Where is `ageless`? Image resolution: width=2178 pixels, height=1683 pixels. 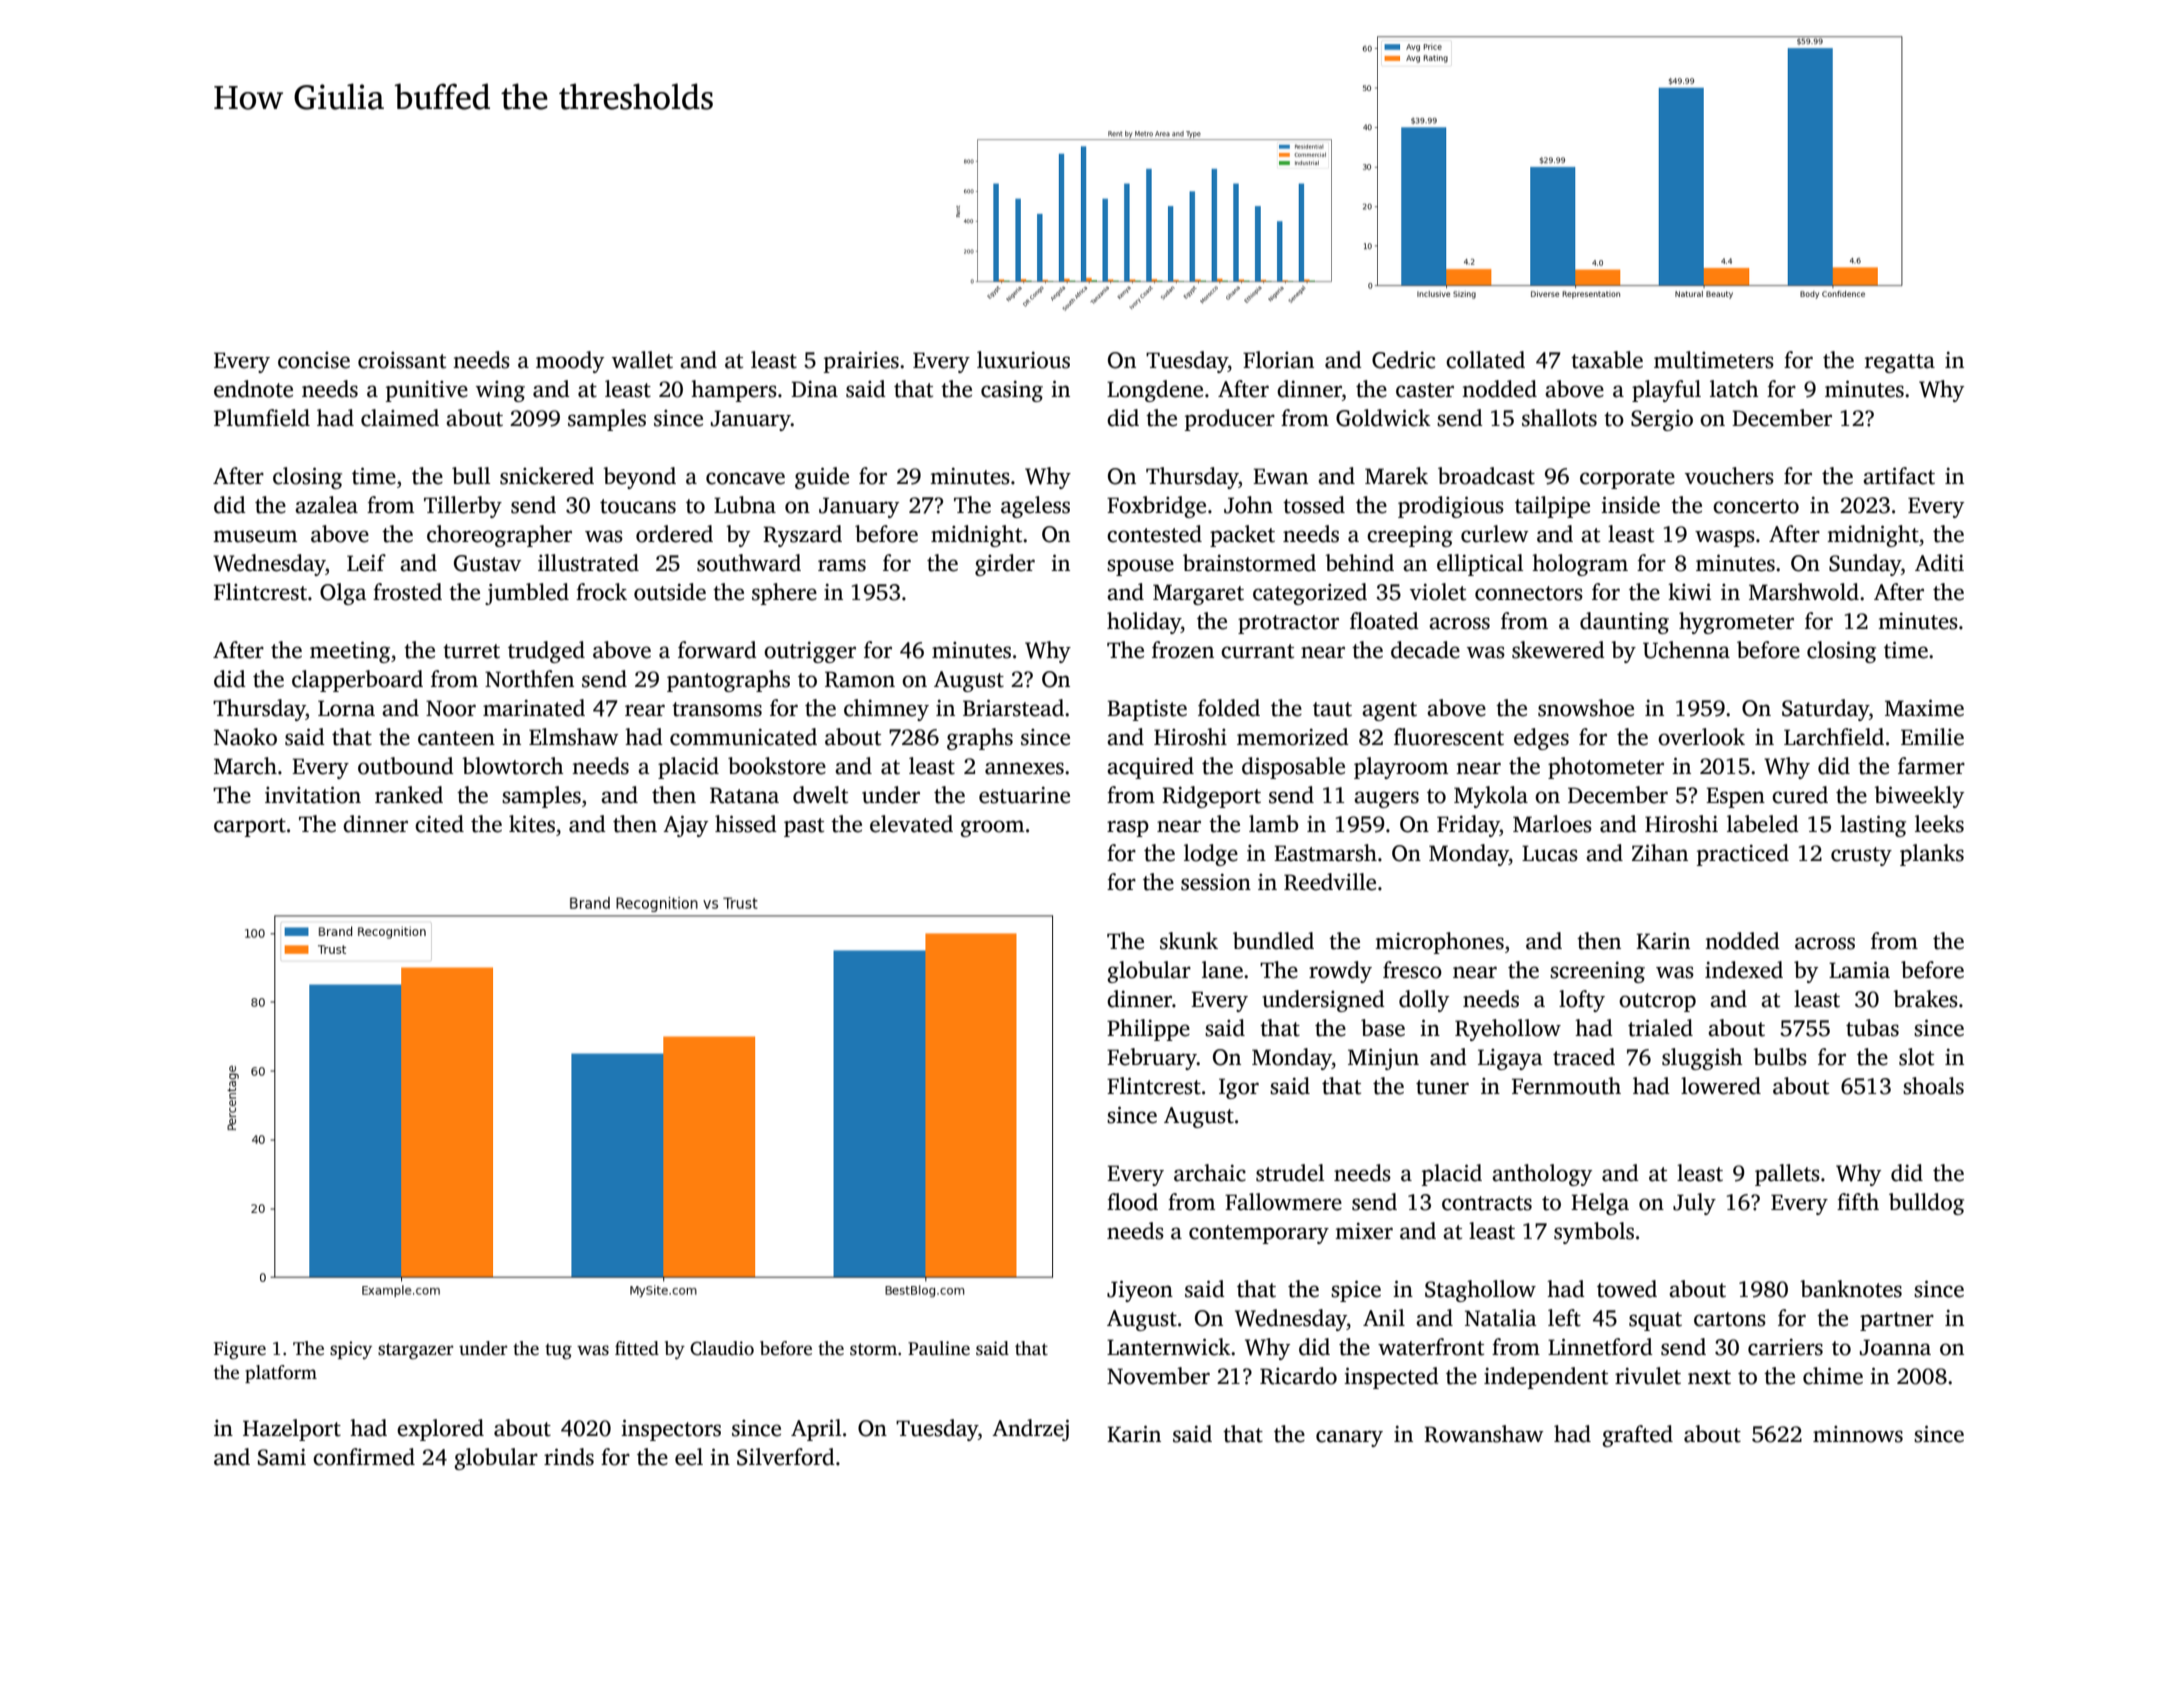 ageless is located at coordinates (1035, 507).
